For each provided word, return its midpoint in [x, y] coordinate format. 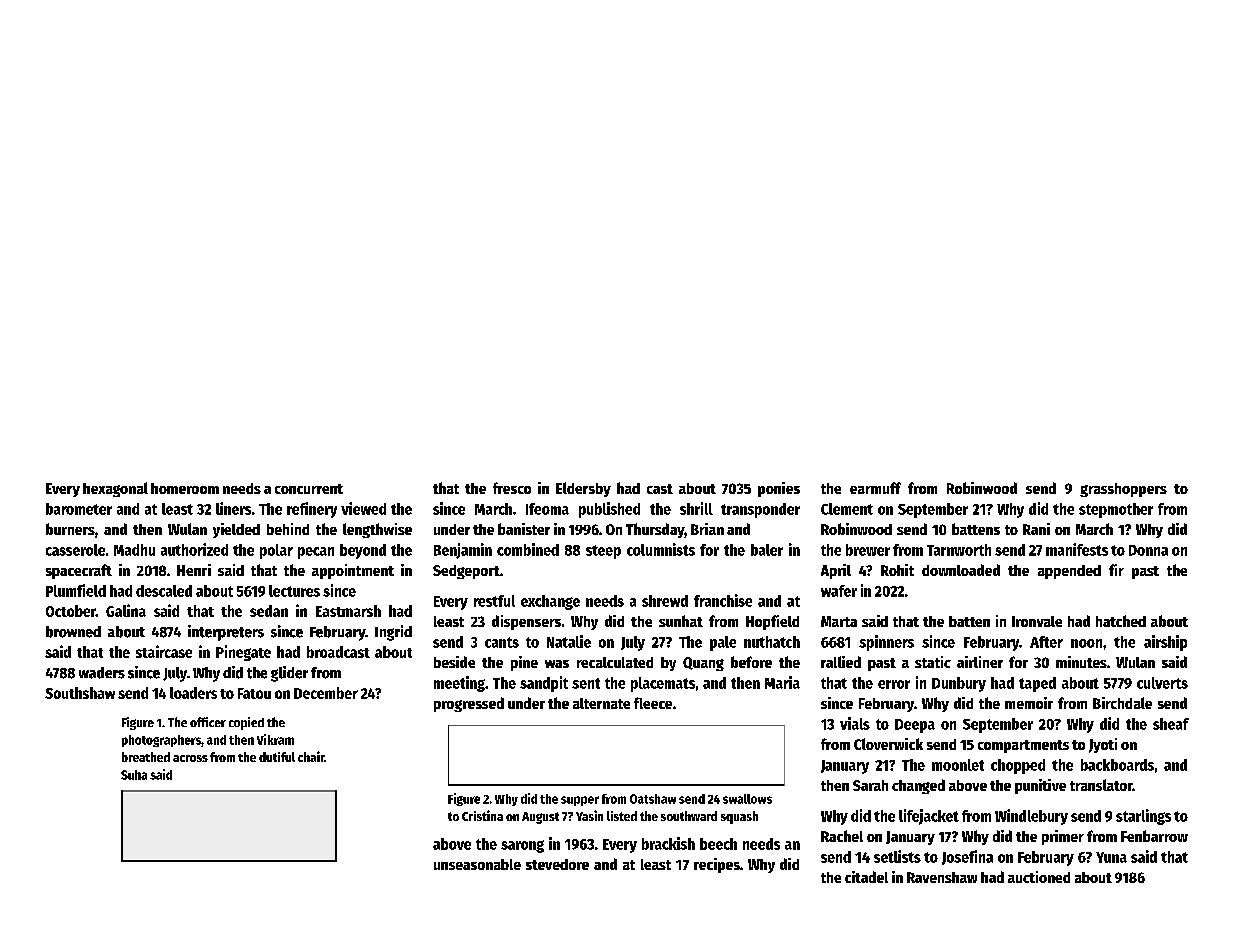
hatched [1121, 621]
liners [233, 508]
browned [73, 632]
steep [603, 552]
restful [494, 601]
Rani [1036, 529]
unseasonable [477, 864]
